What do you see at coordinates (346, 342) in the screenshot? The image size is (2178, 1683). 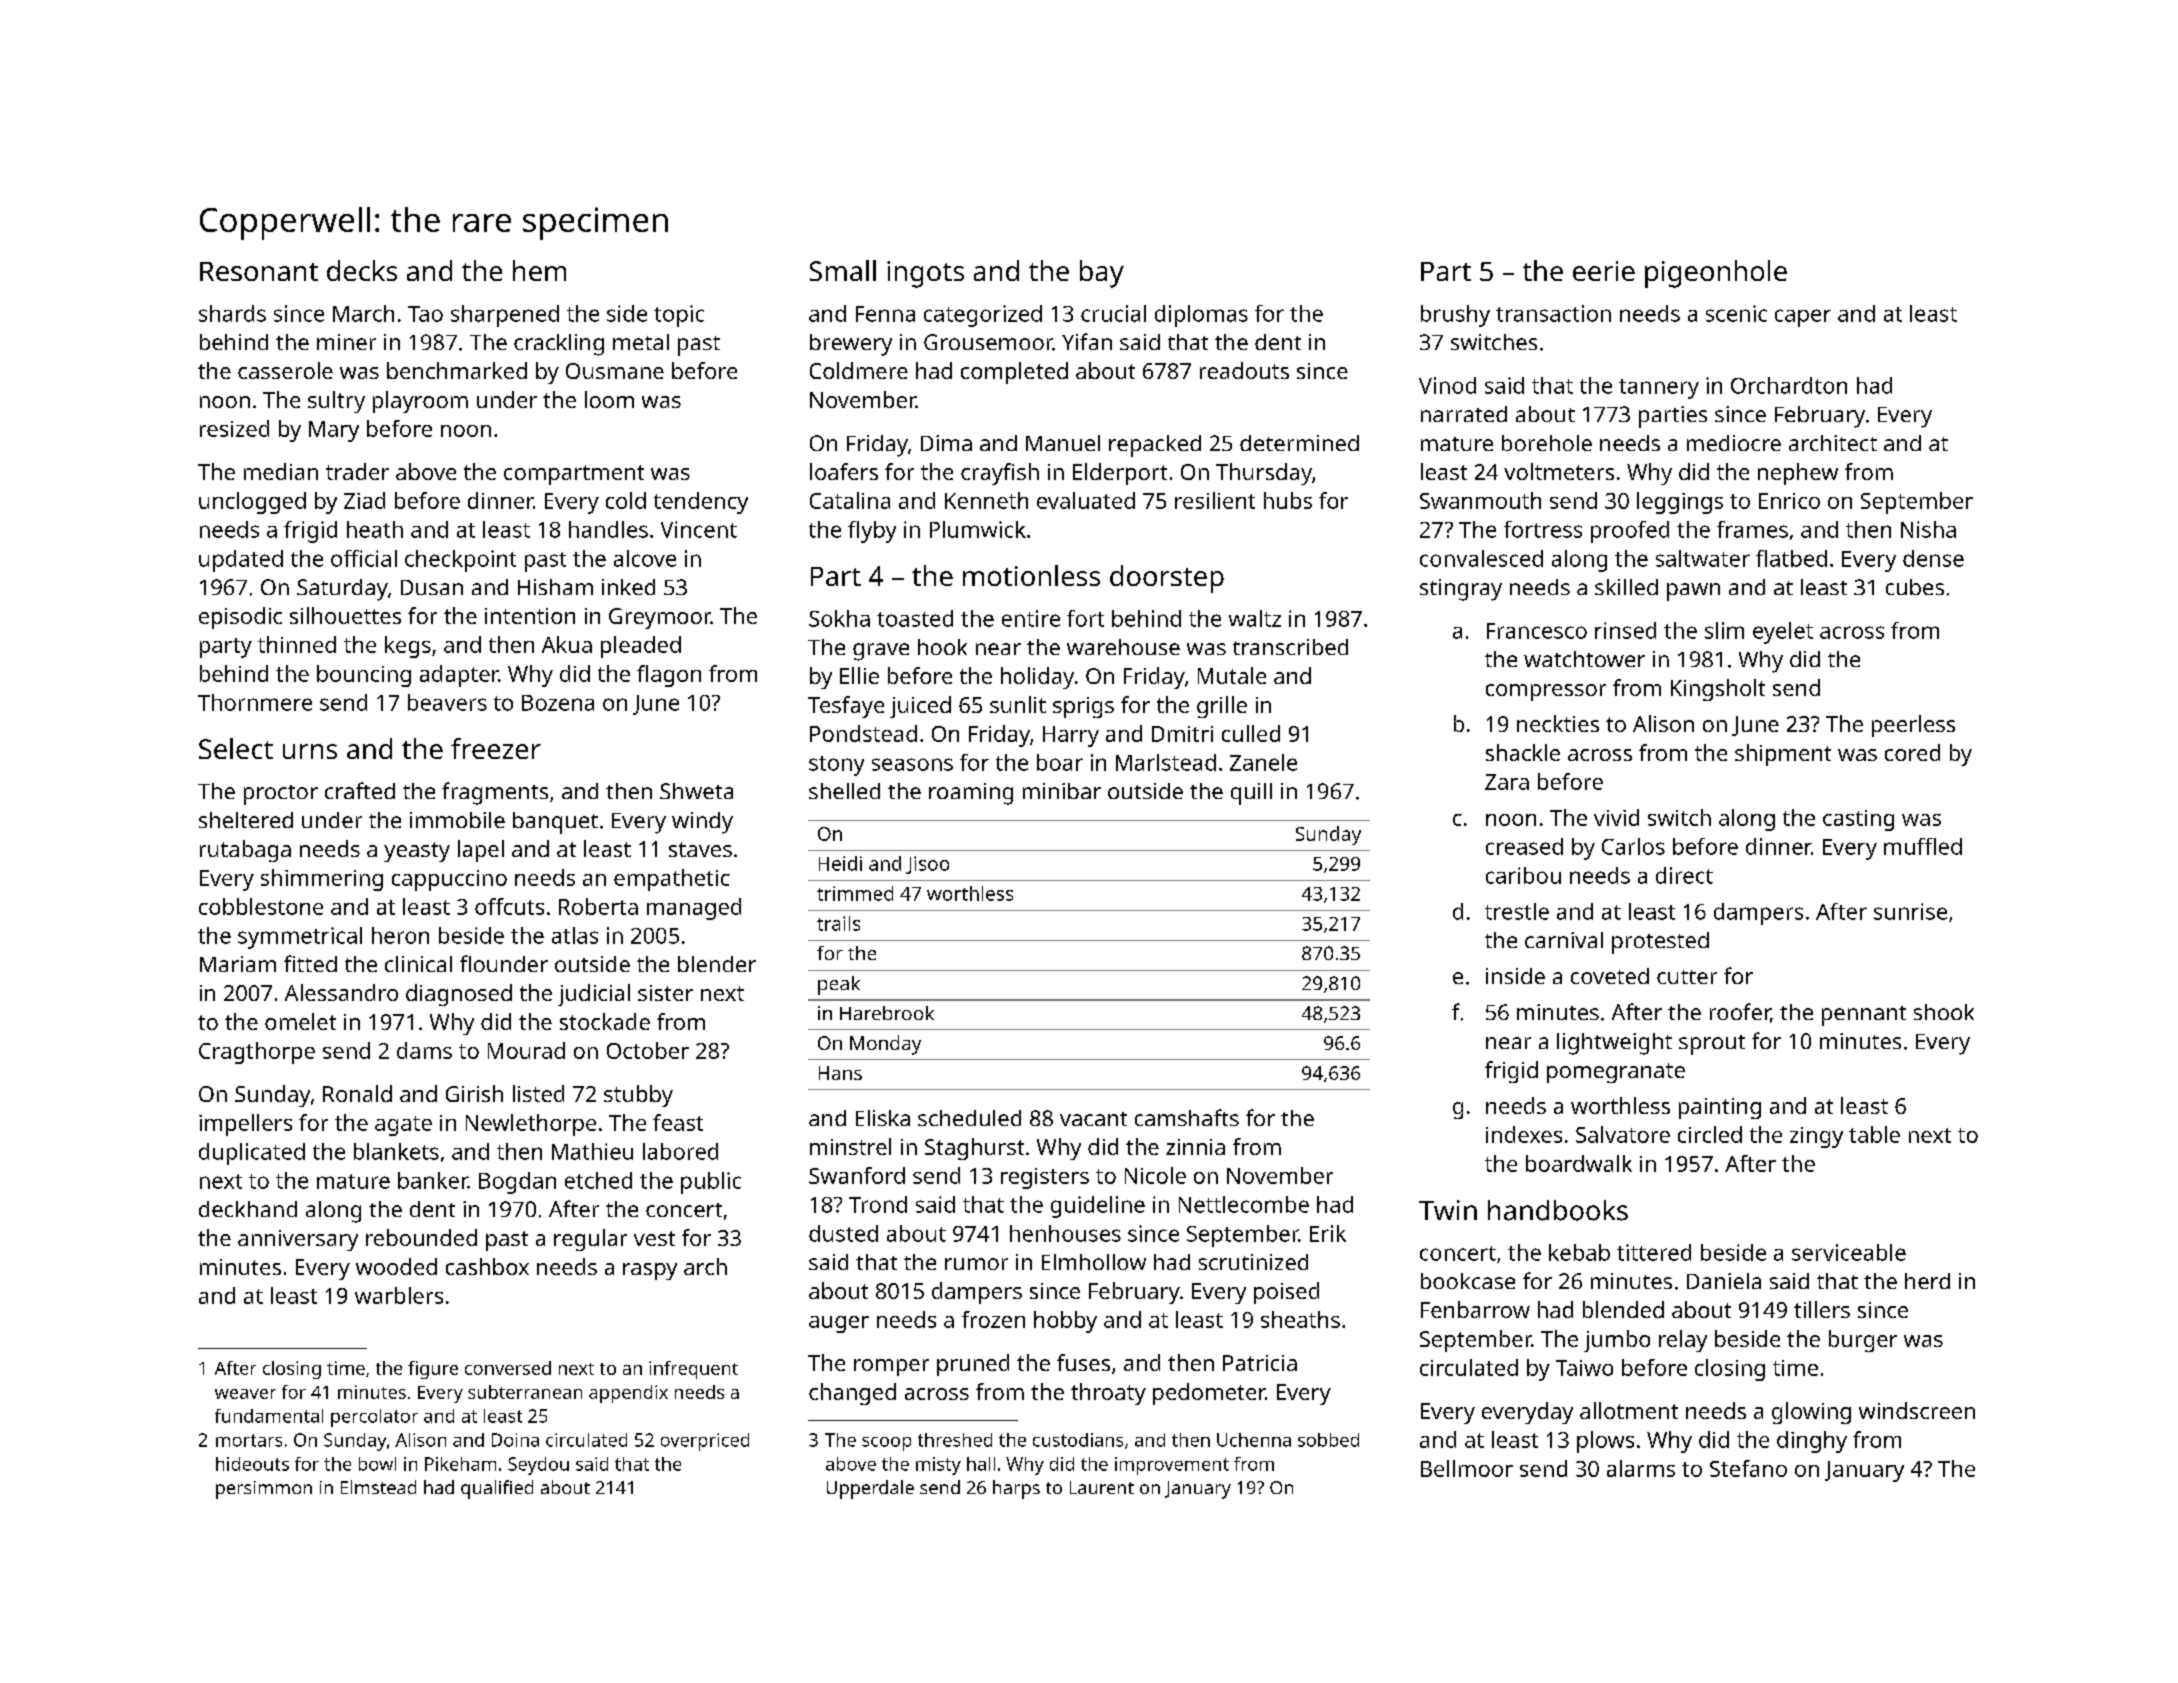 I see `miner` at bounding box center [346, 342].
